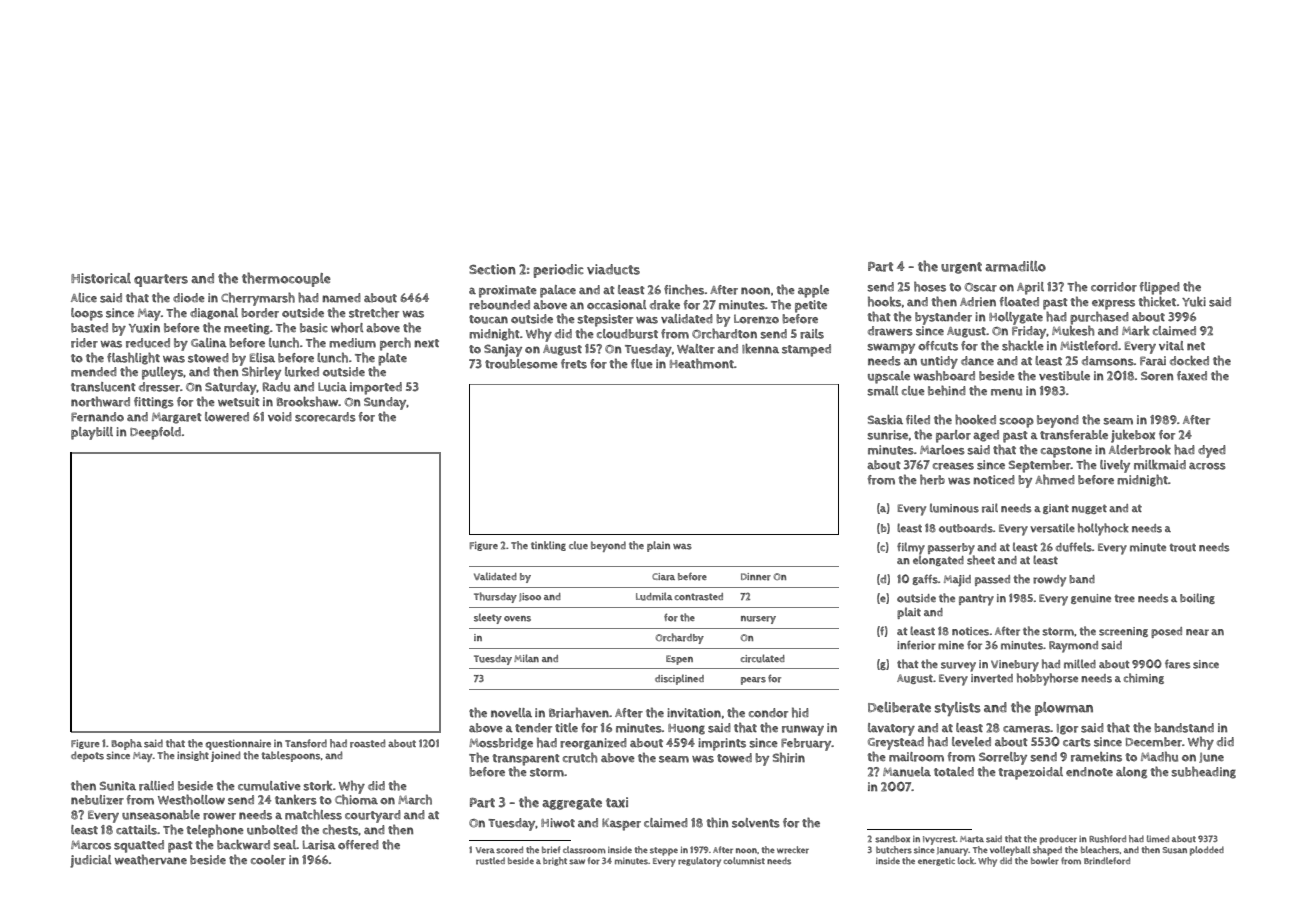  What do you see at coordinates (488, 319) in the screenshot?
I see `toucan` at bounding box center [488, 319].
